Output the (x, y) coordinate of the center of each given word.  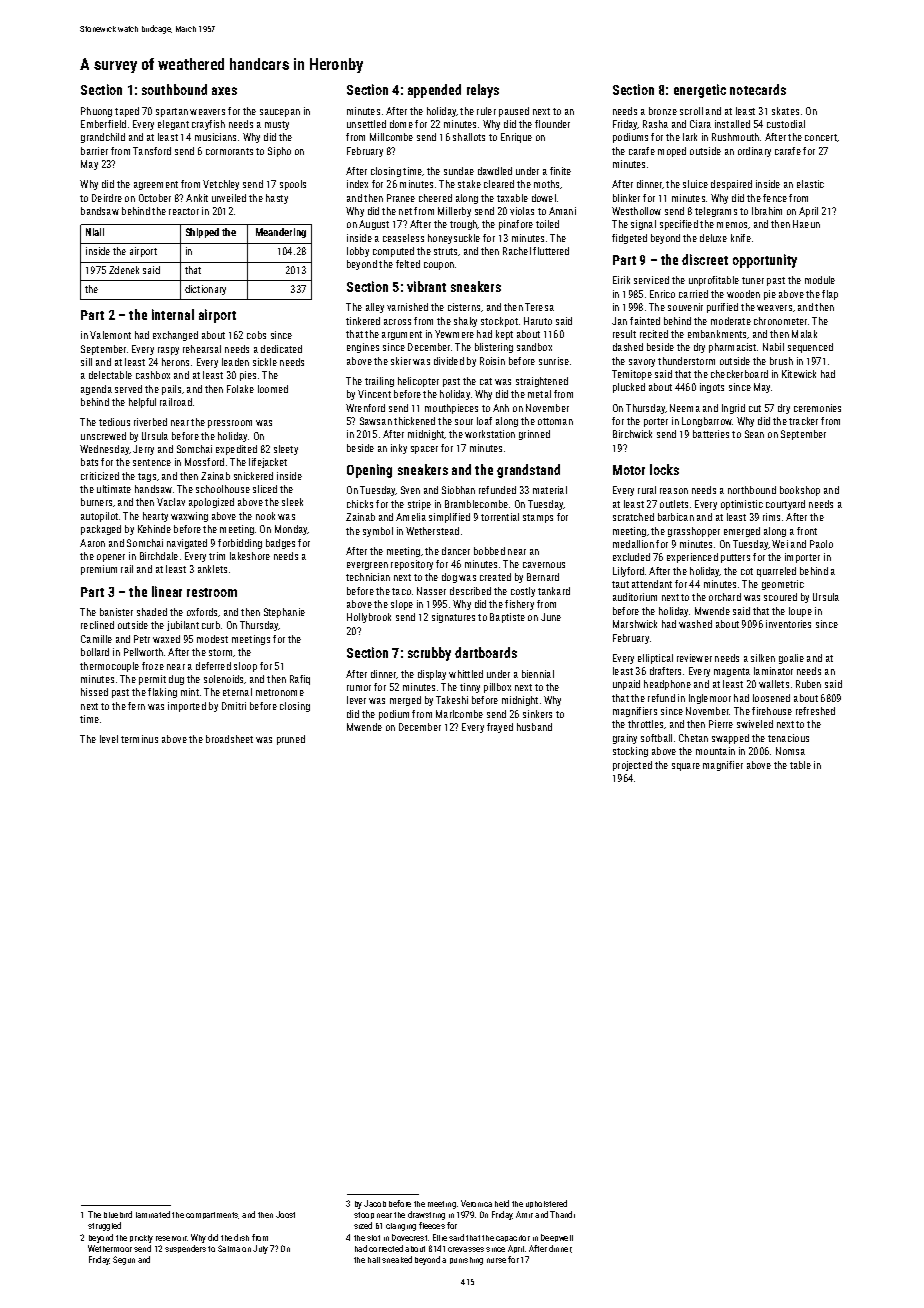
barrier (94, 151)
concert (821, 137)
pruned (291, 740)
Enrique (516, 138)
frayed (500, 728)
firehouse (772, 711)
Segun (124, 1260)
